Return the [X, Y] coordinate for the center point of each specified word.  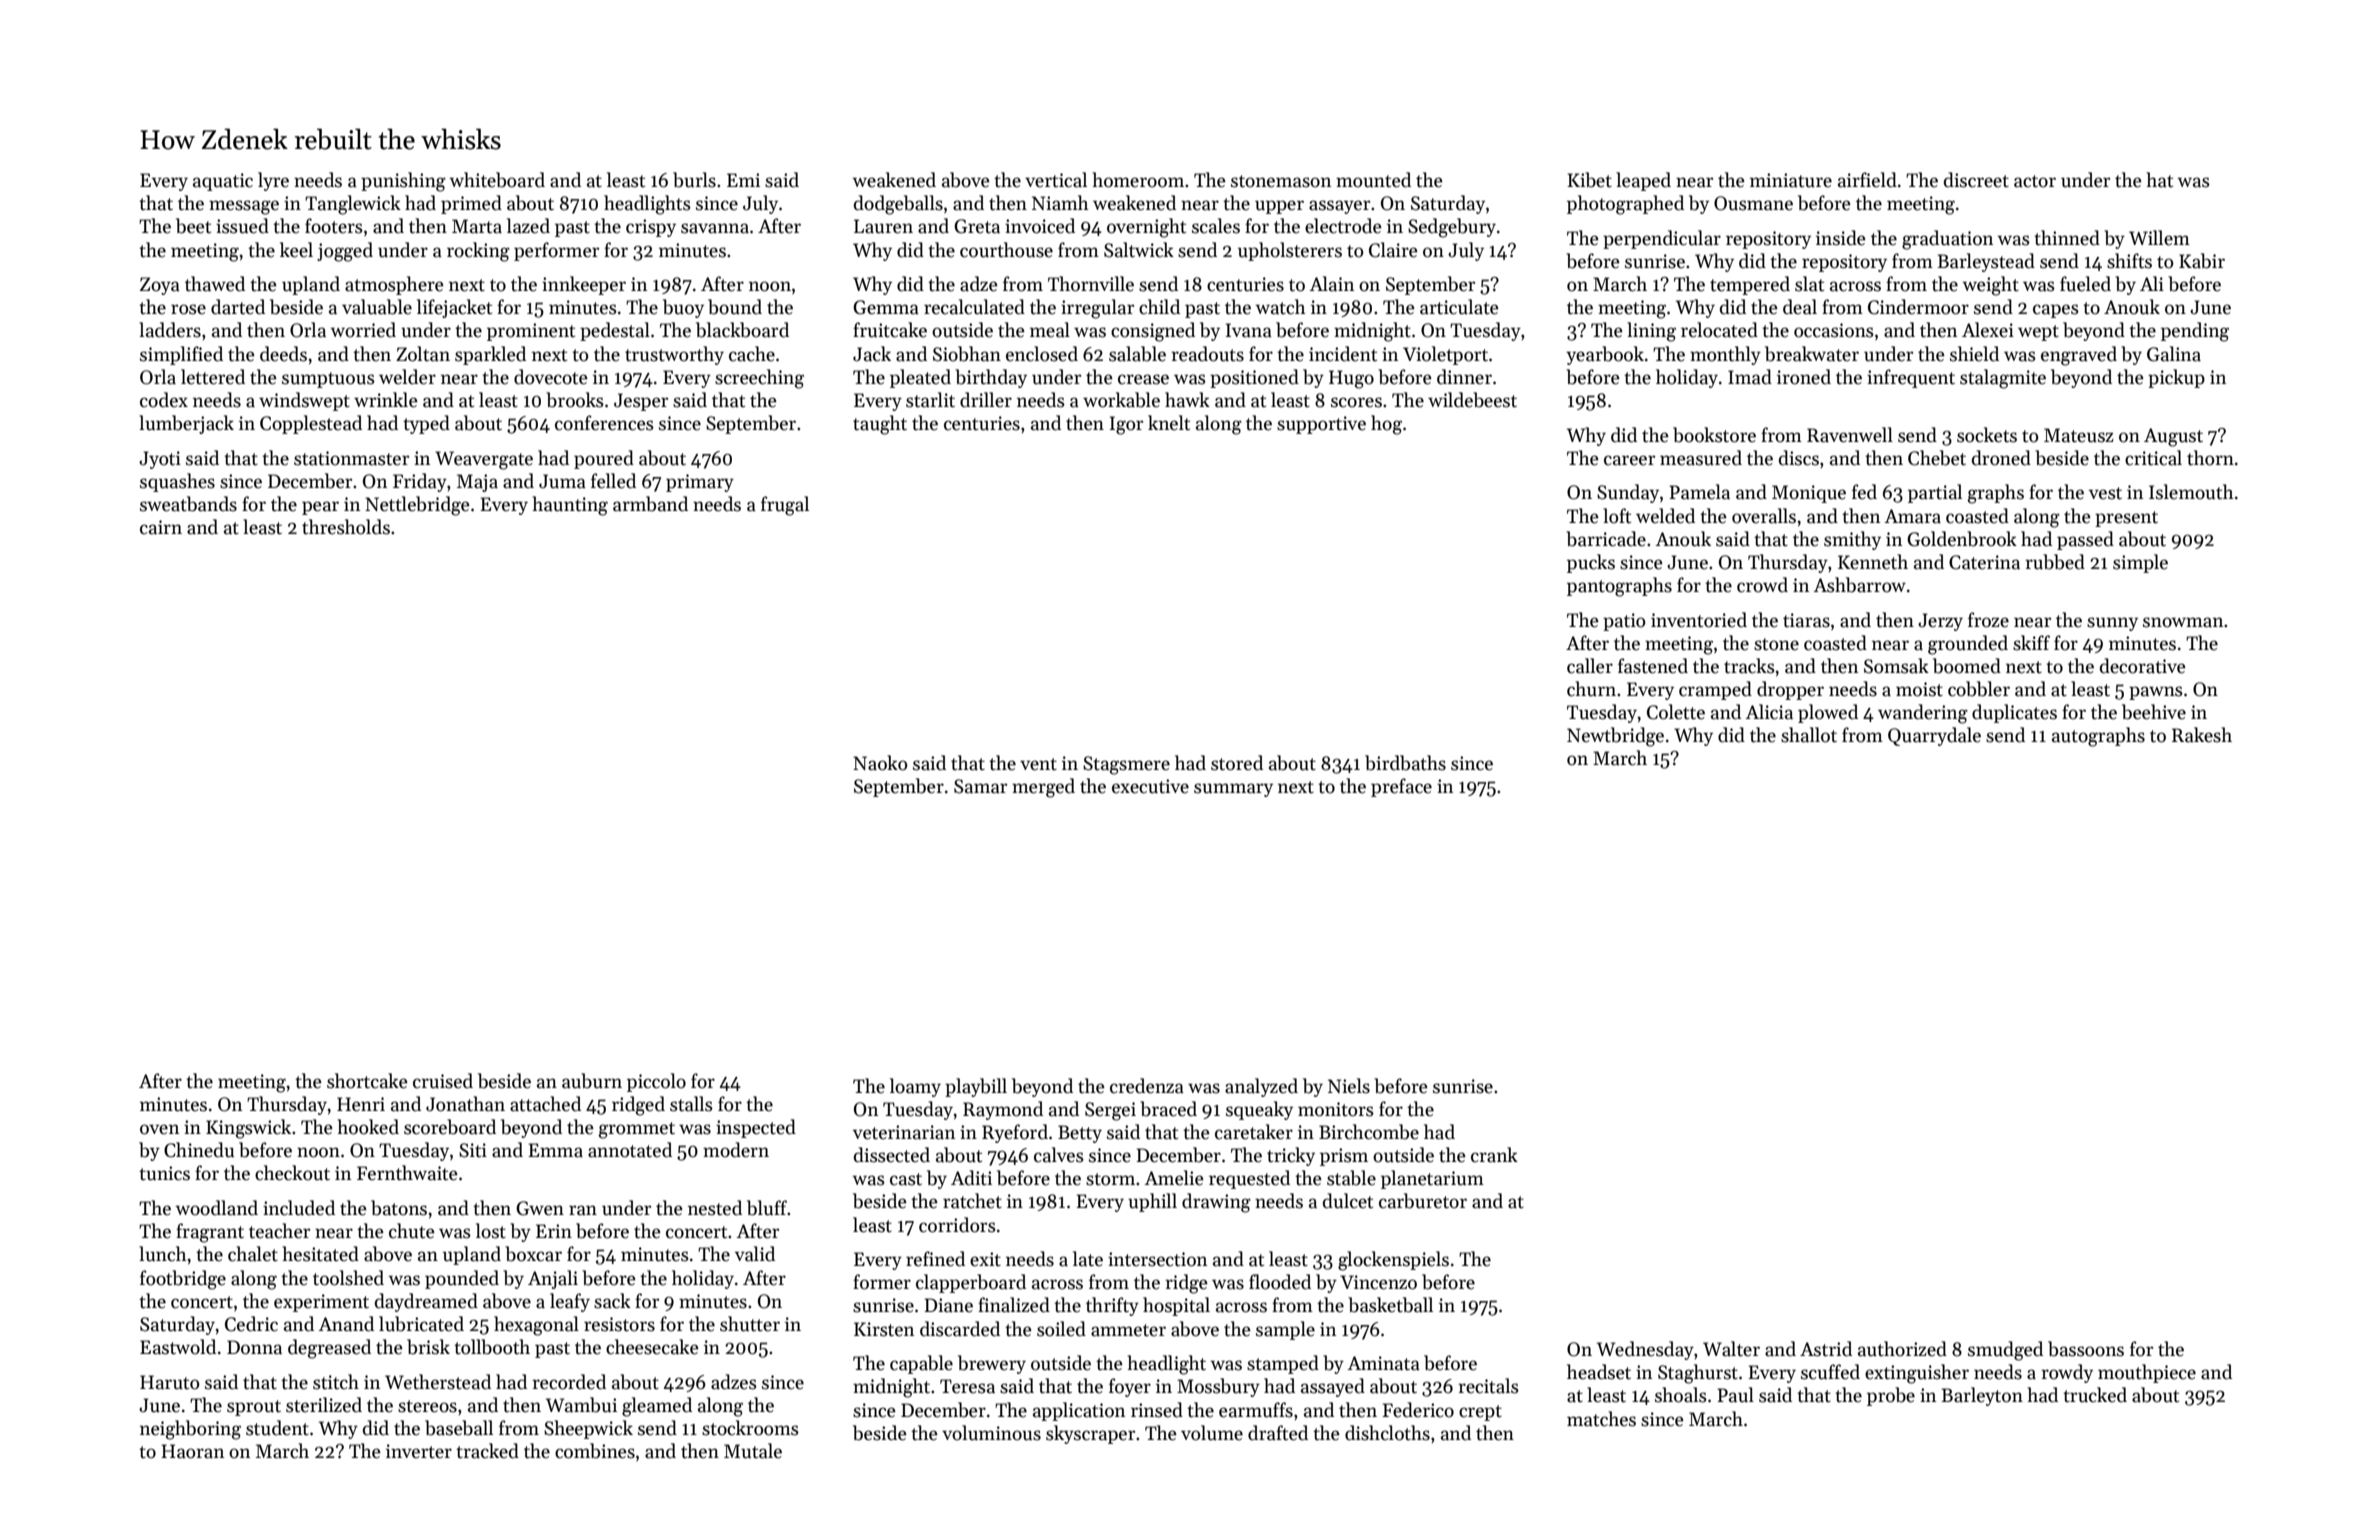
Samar [980, 786]
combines [595, 1451]
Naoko [880, 763]
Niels [1349, 1086]
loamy [915, 1087]
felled [613, 481]
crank [1494, 1155]
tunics [164, 1173]
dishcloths [1387, 1433]
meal [1050, 330]
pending [2195, 332]
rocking [478, 252]
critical [2153, 458]
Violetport [1445, 355]
